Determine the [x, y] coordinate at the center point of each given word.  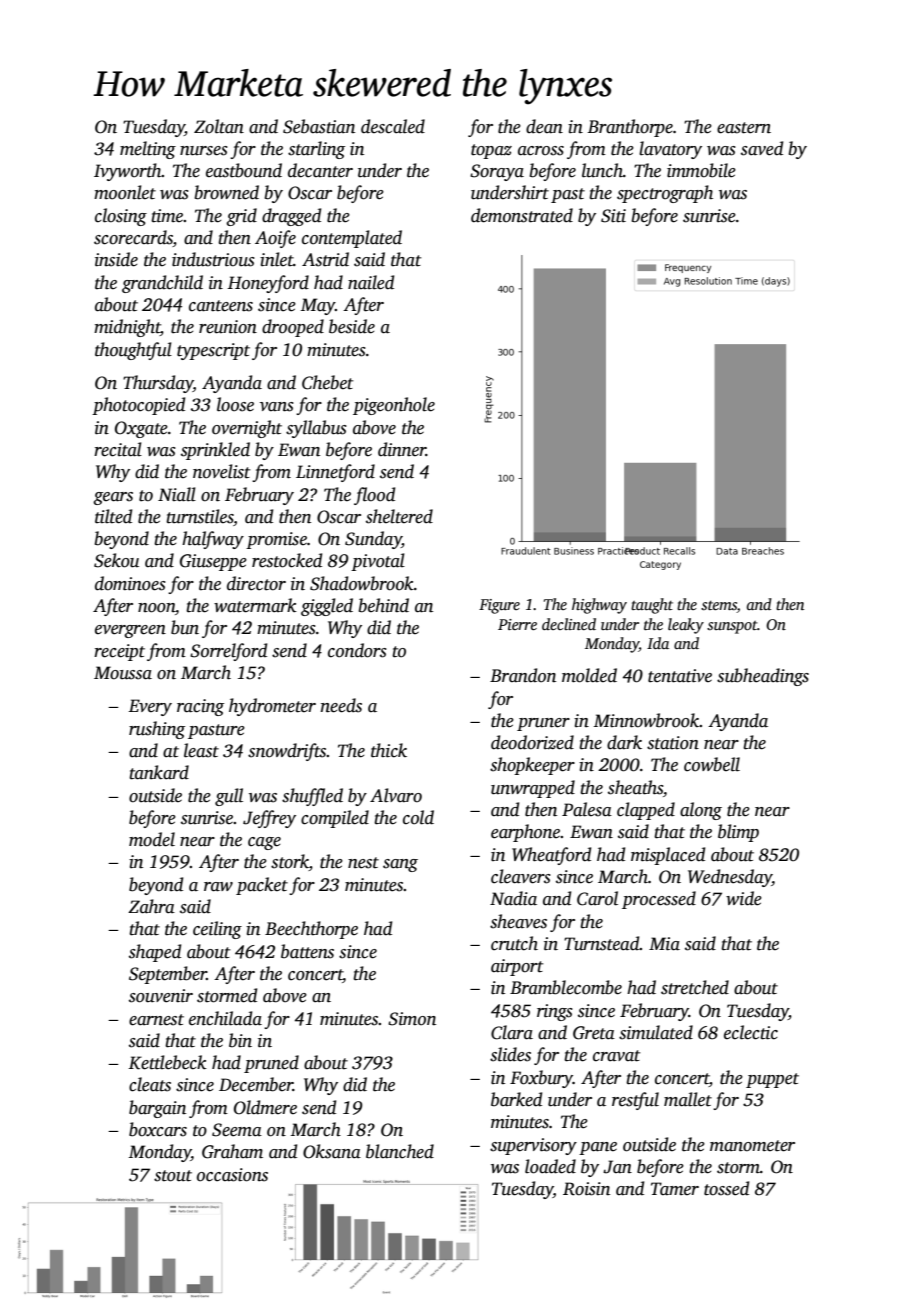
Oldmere [265, 1107]
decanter [320, 170]
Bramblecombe [566, 987]
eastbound [244, 170]
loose [235, 404]
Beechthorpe [311, 930]
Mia [664, 944]
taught [652, 606]
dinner [402, 449]
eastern [744, 128]
